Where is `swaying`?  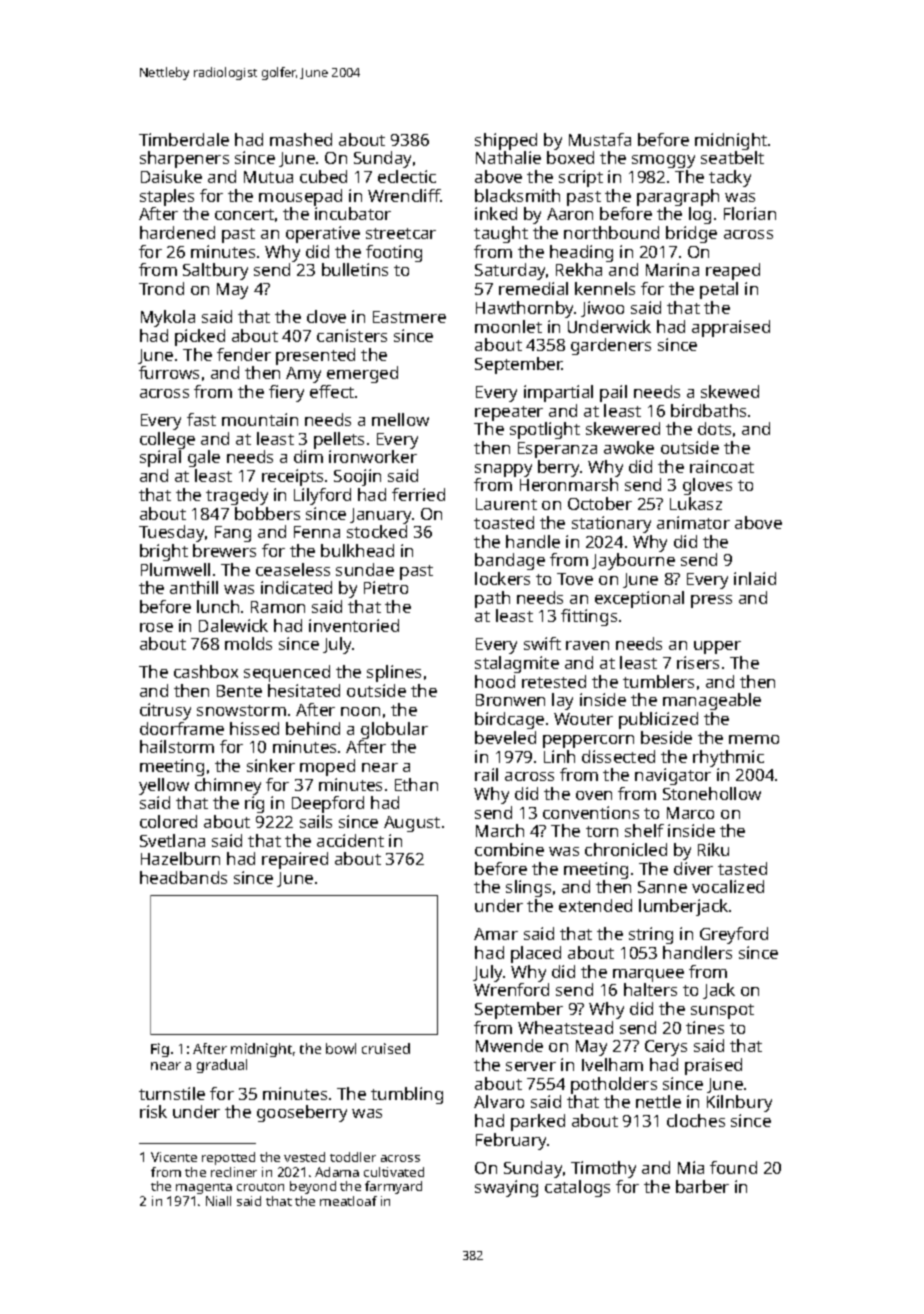 swaying is located at coordinates (506, 1188).
